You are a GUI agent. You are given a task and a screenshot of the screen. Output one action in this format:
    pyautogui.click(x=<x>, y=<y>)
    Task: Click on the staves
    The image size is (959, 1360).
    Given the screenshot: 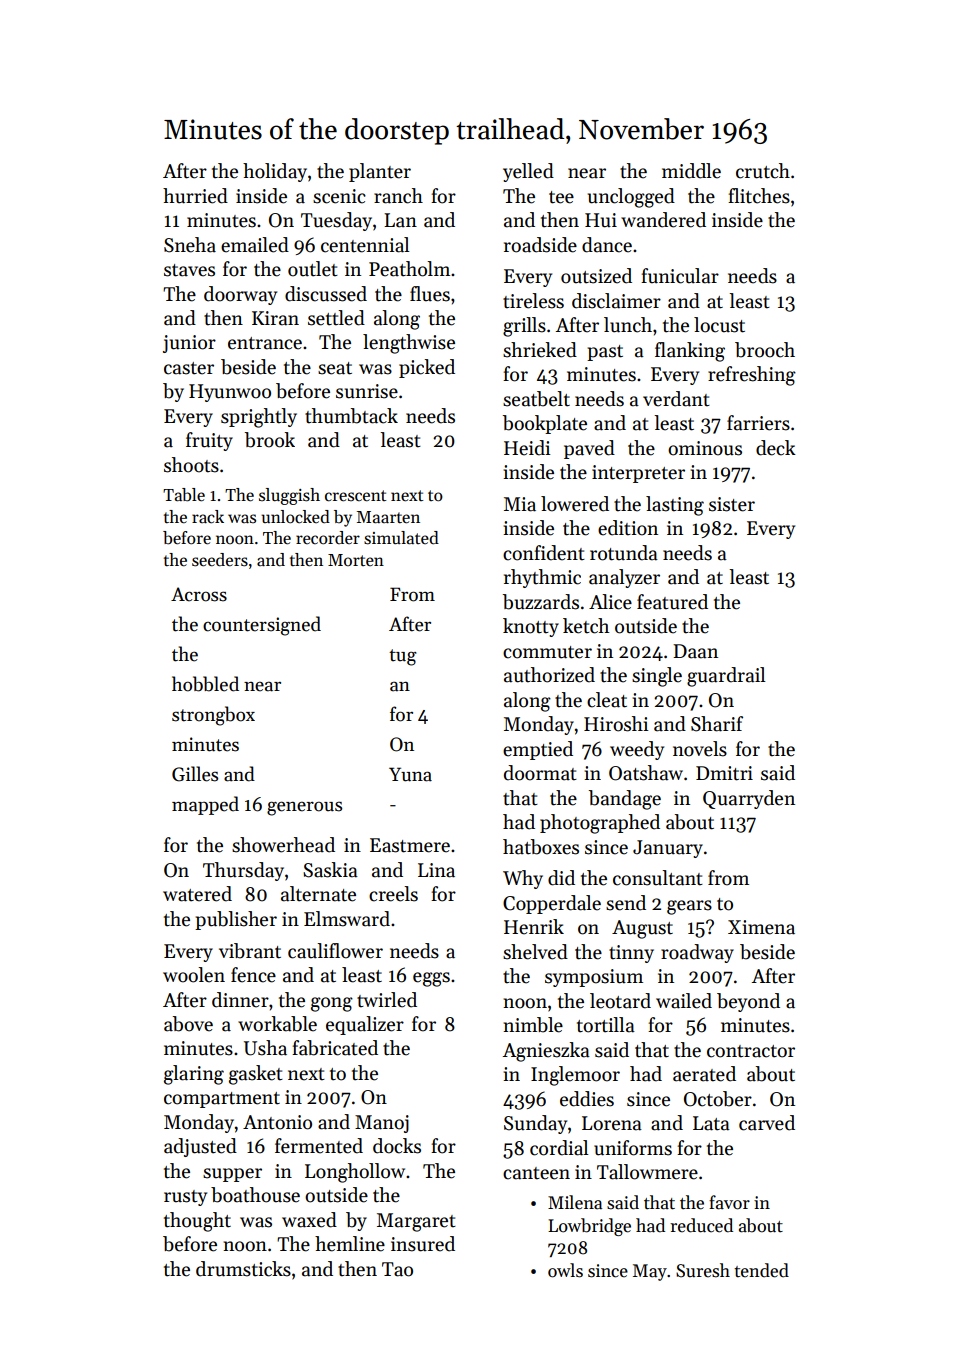 What is the action you would take?
    pyautogui.click(x=189, y=270)
